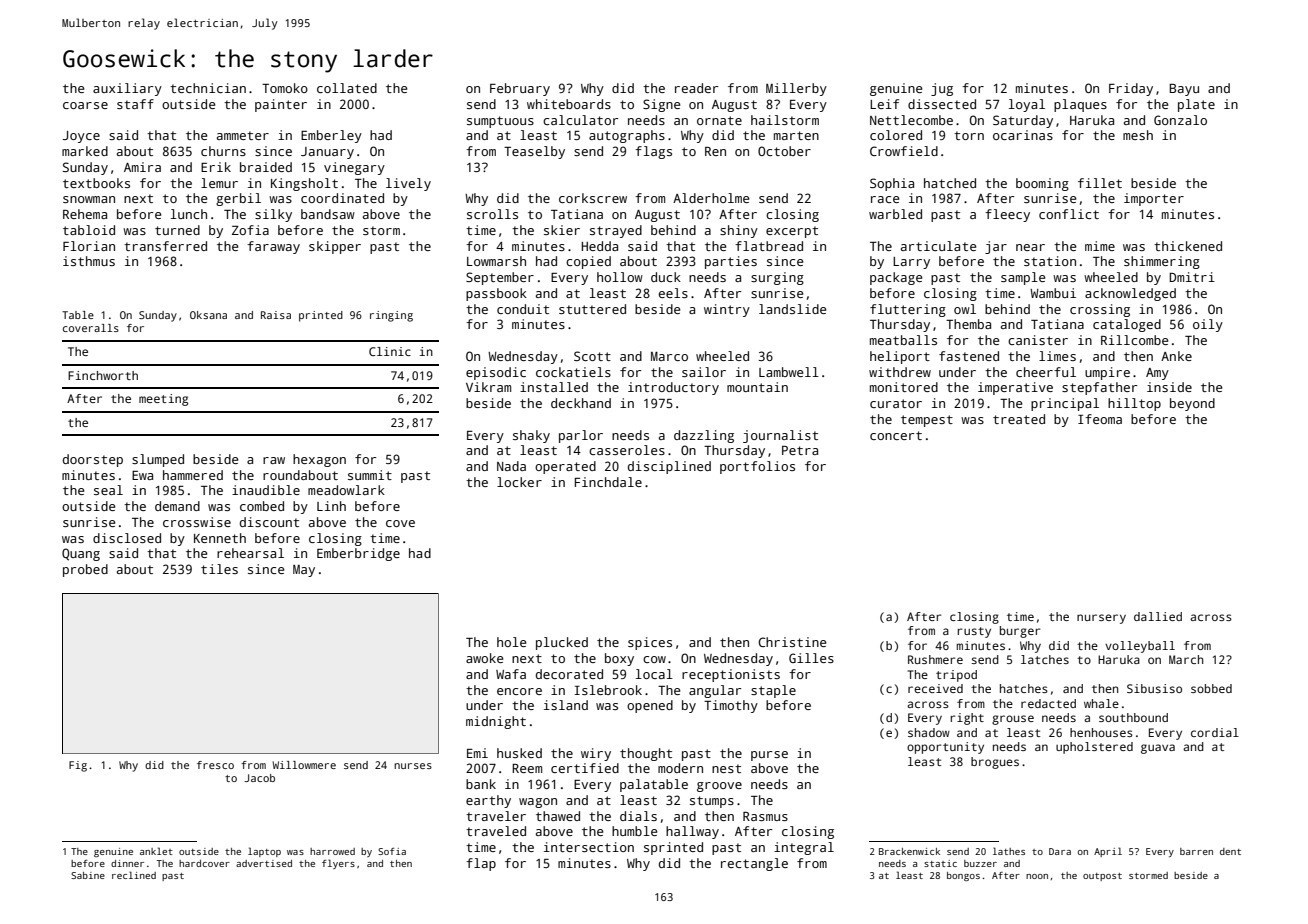 Image resolution: width=1308 pixels, height=924 pixels. Describe the element at coordinates (1184, 90) in the screenshot. I see `Bayu` at that location.
